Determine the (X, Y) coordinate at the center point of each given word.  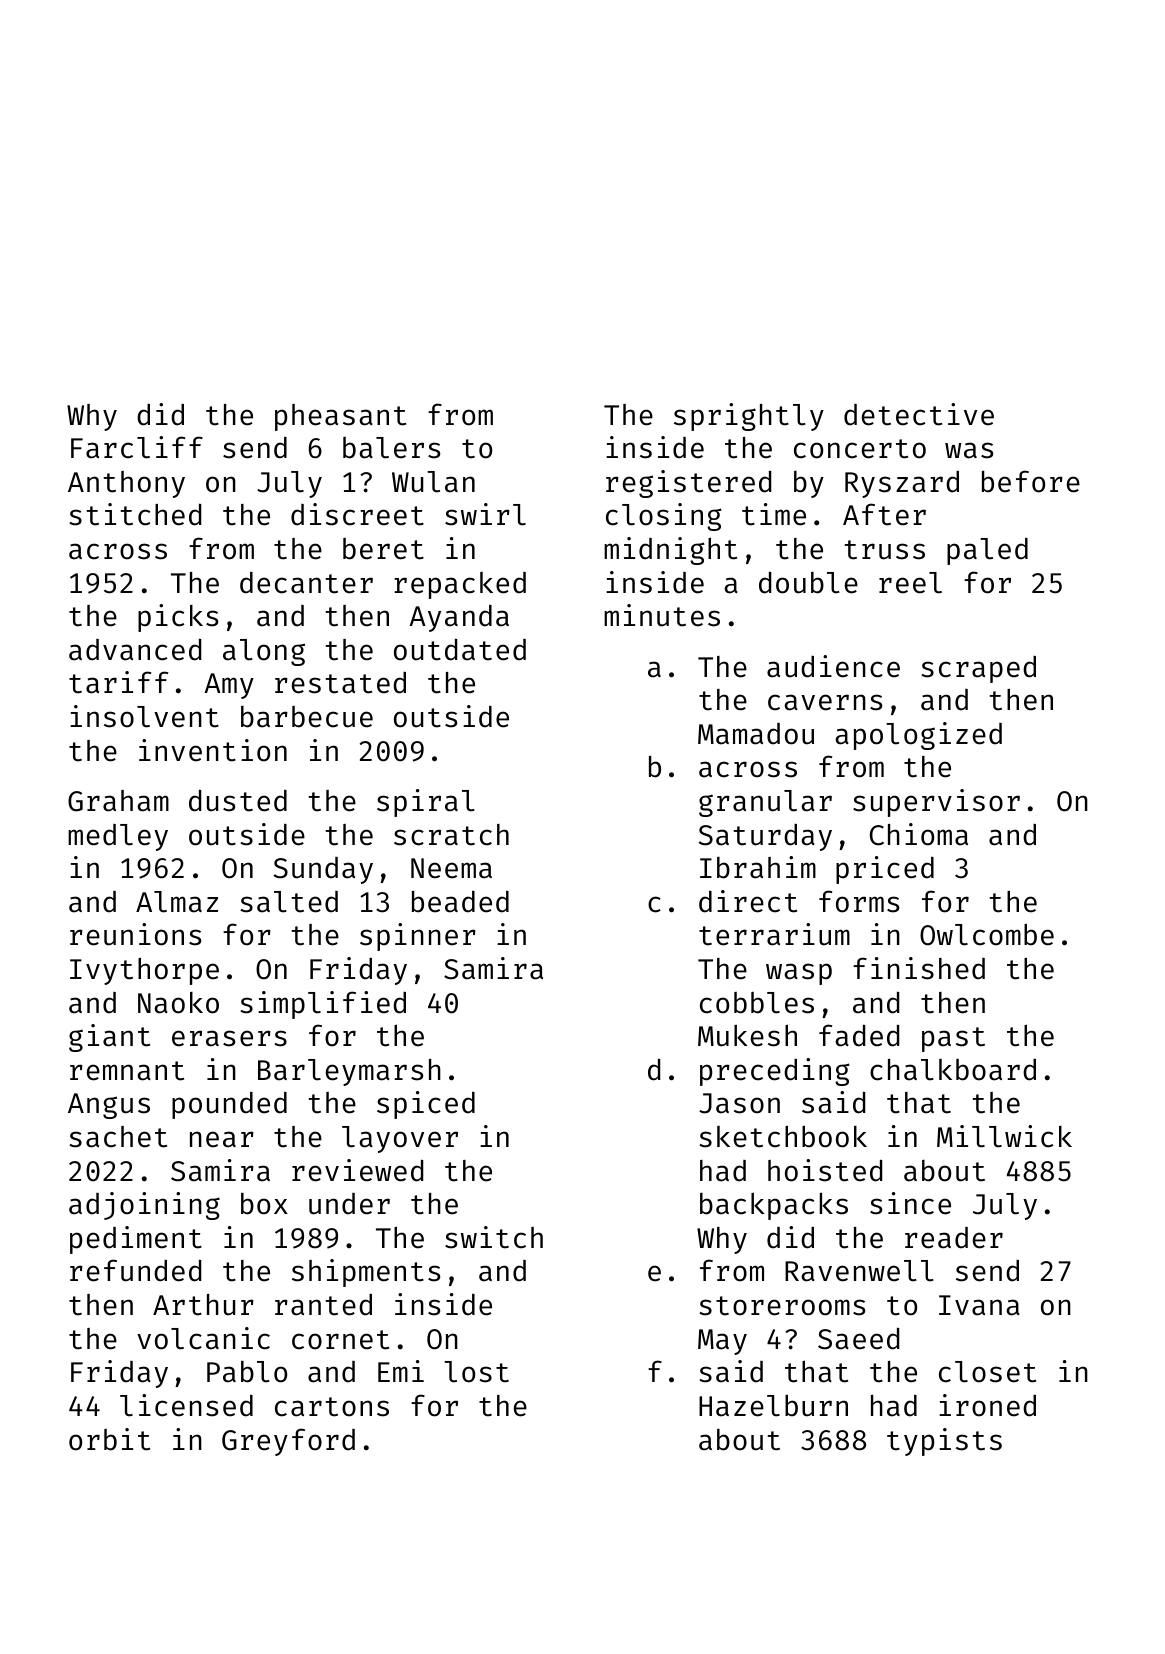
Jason (739, 1103)
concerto (860, 449)
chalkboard (953, 1070)
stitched (135, 514)
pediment (136, 1240)
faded (859, 1035)
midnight (670, 551)
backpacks (774, 1206)
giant (109, 1038)
